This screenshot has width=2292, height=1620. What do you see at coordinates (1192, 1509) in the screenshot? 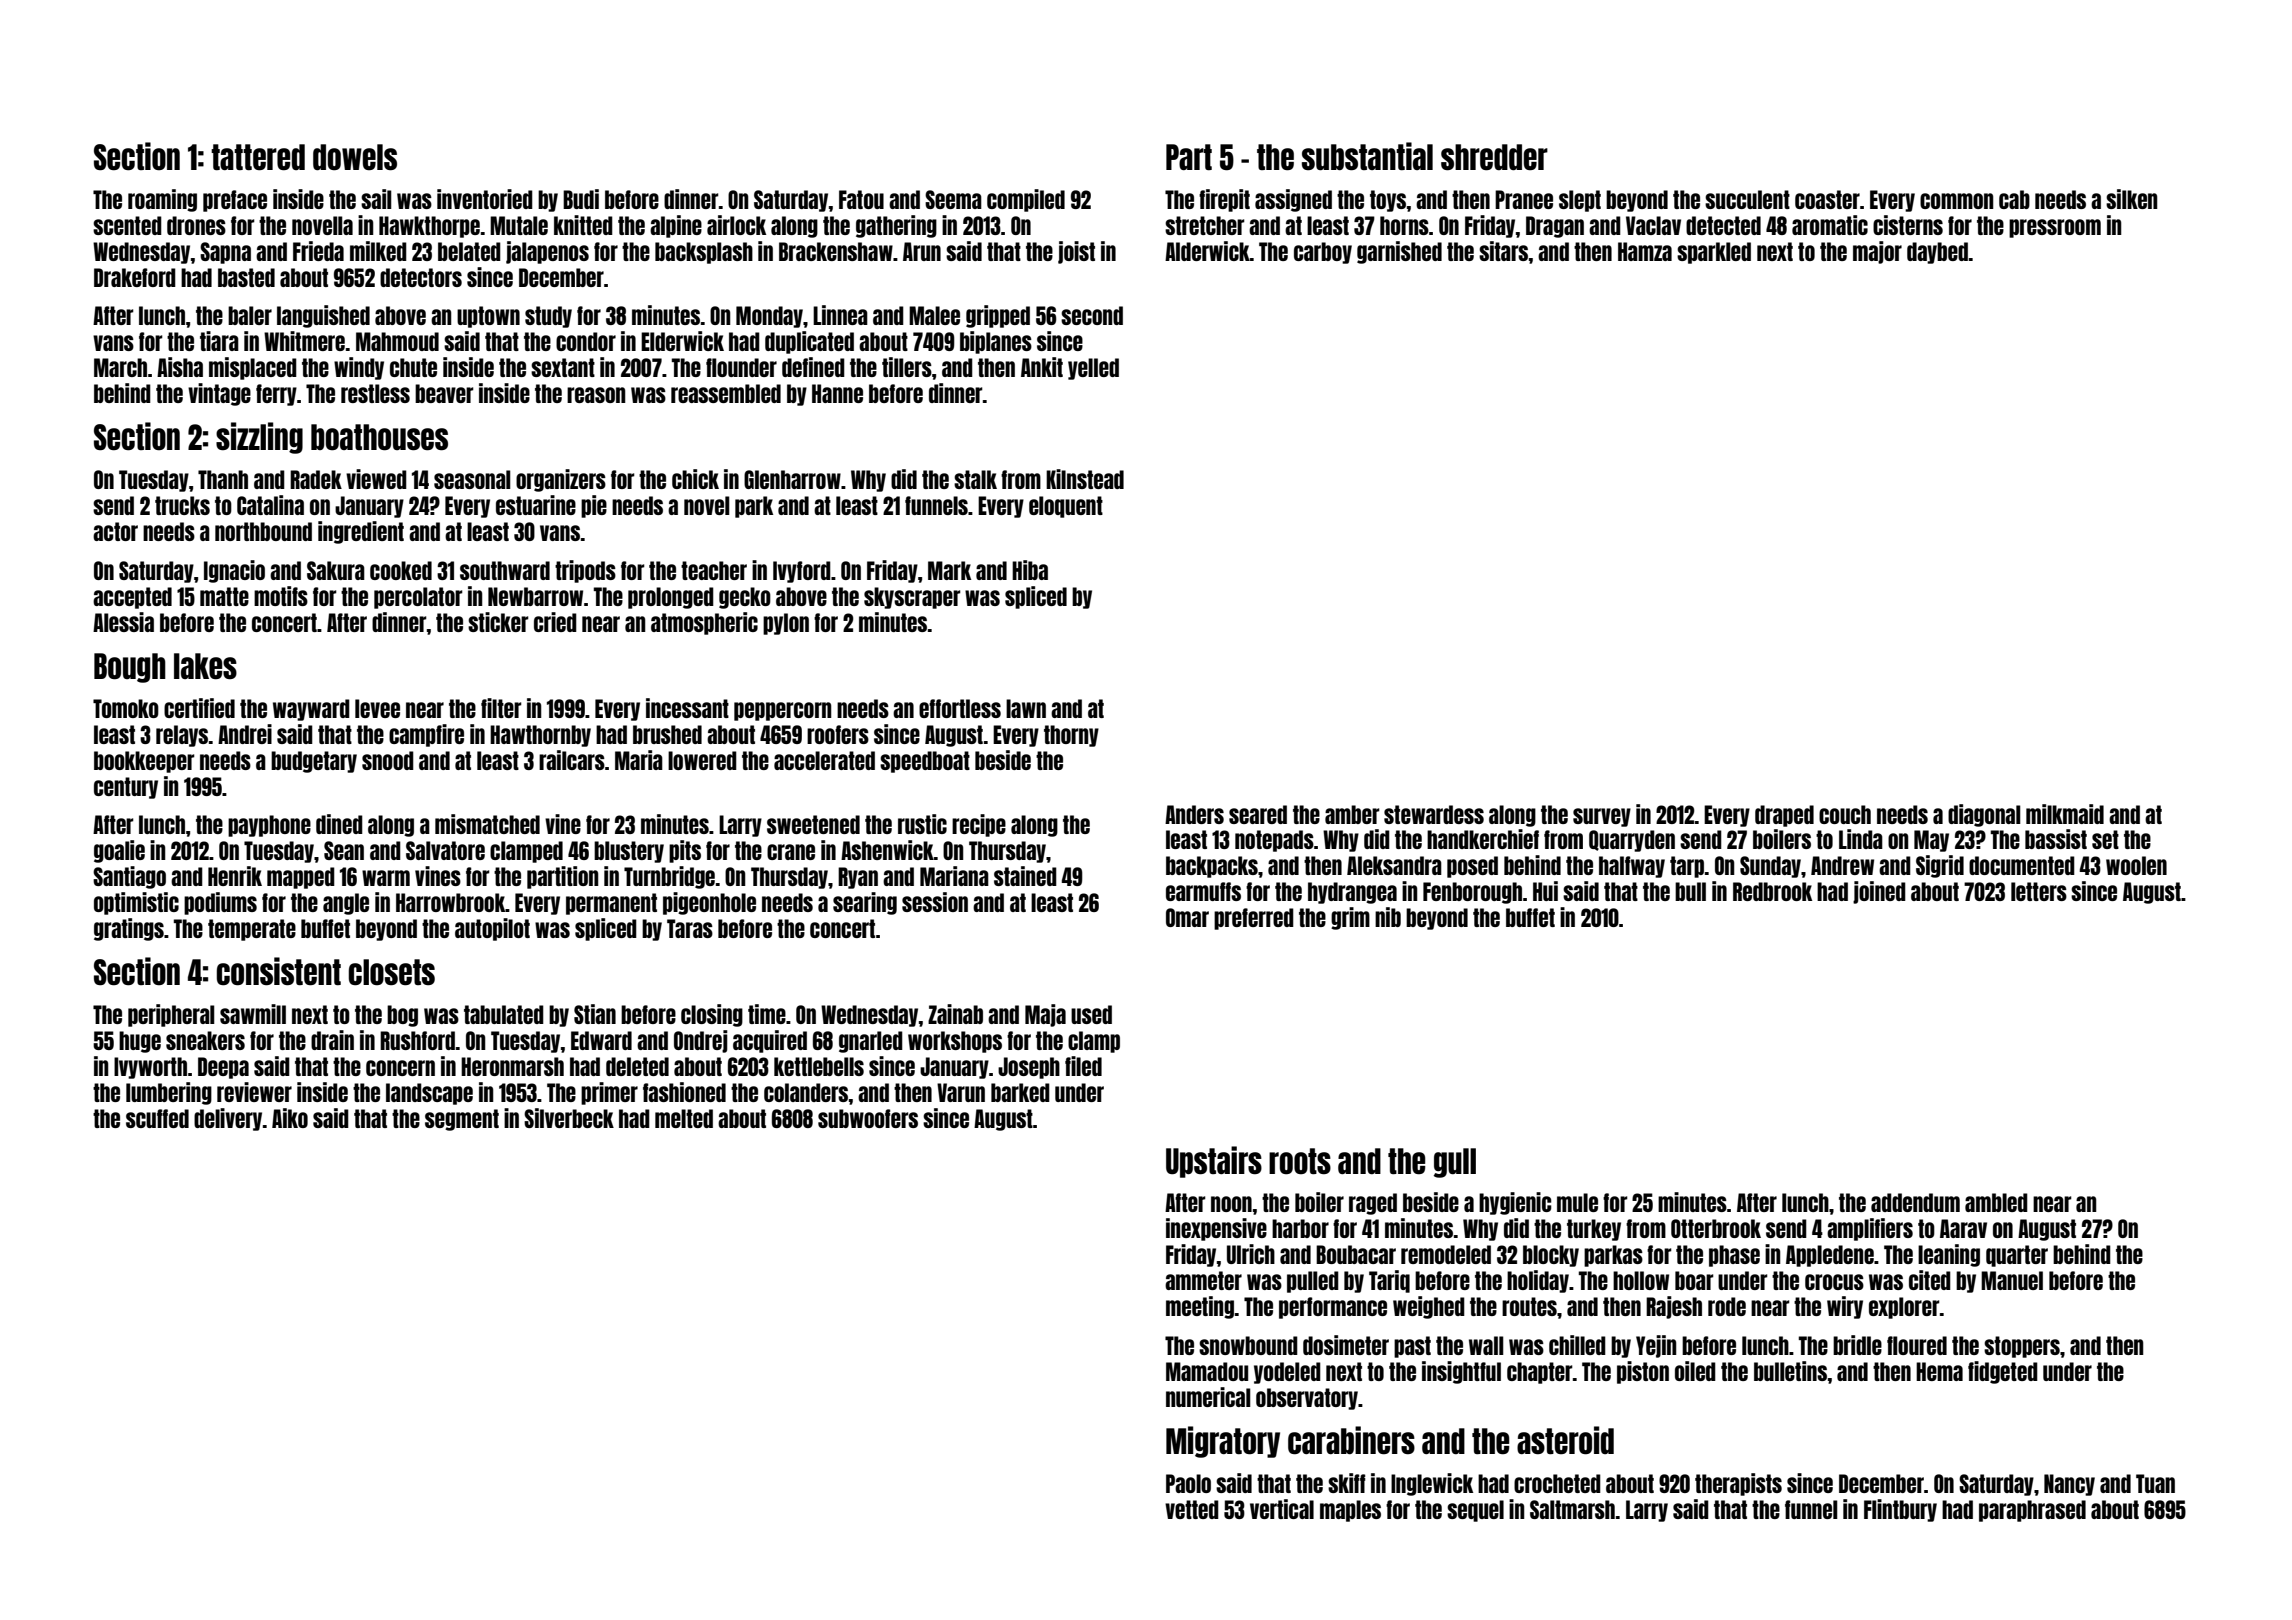
I see `vetted` at bounding box center [1192, 1509].
